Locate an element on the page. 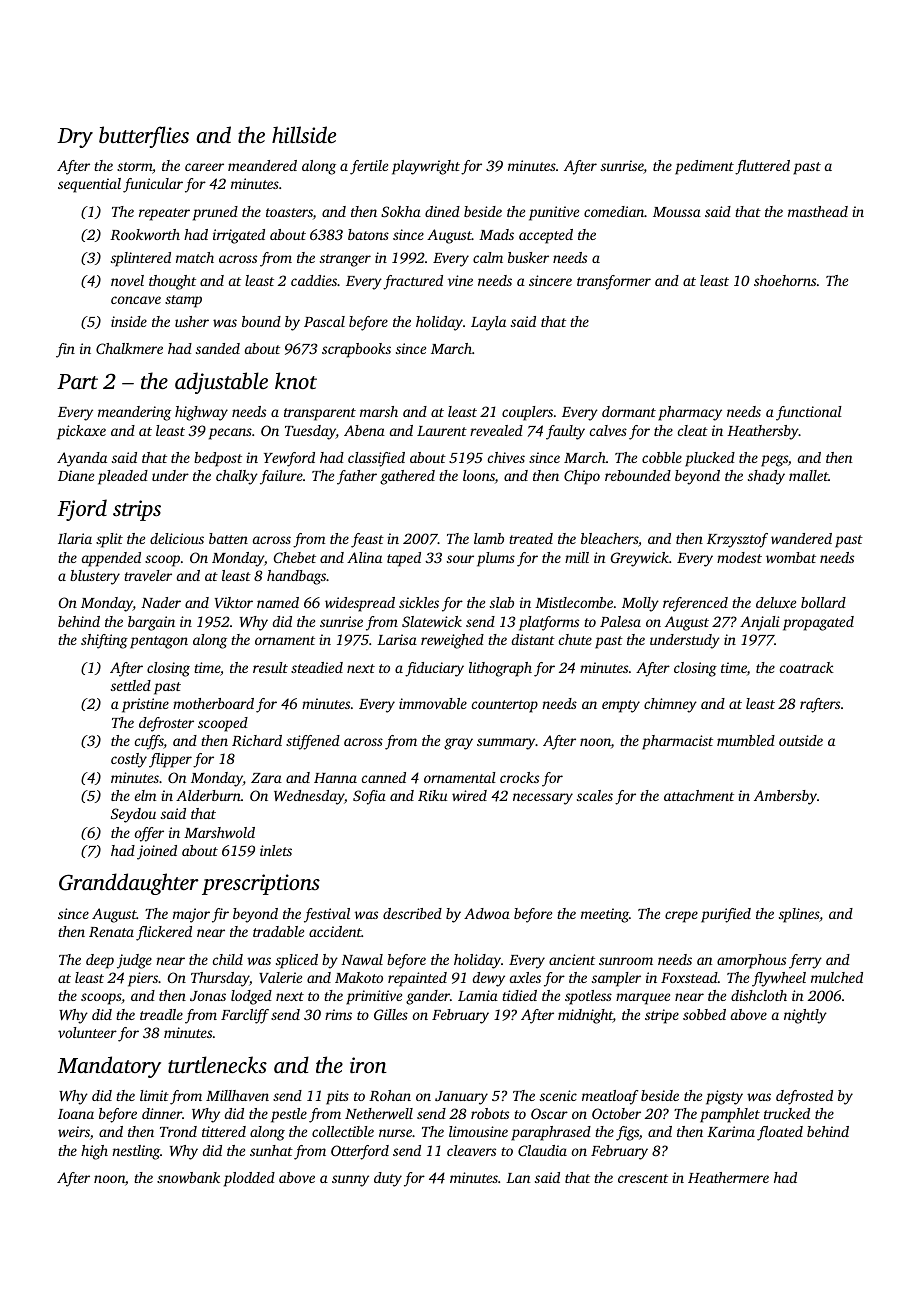 Image resolution: width=924 pixels, height=1308 pixels. fertile is located at coordinates (369, 167).
